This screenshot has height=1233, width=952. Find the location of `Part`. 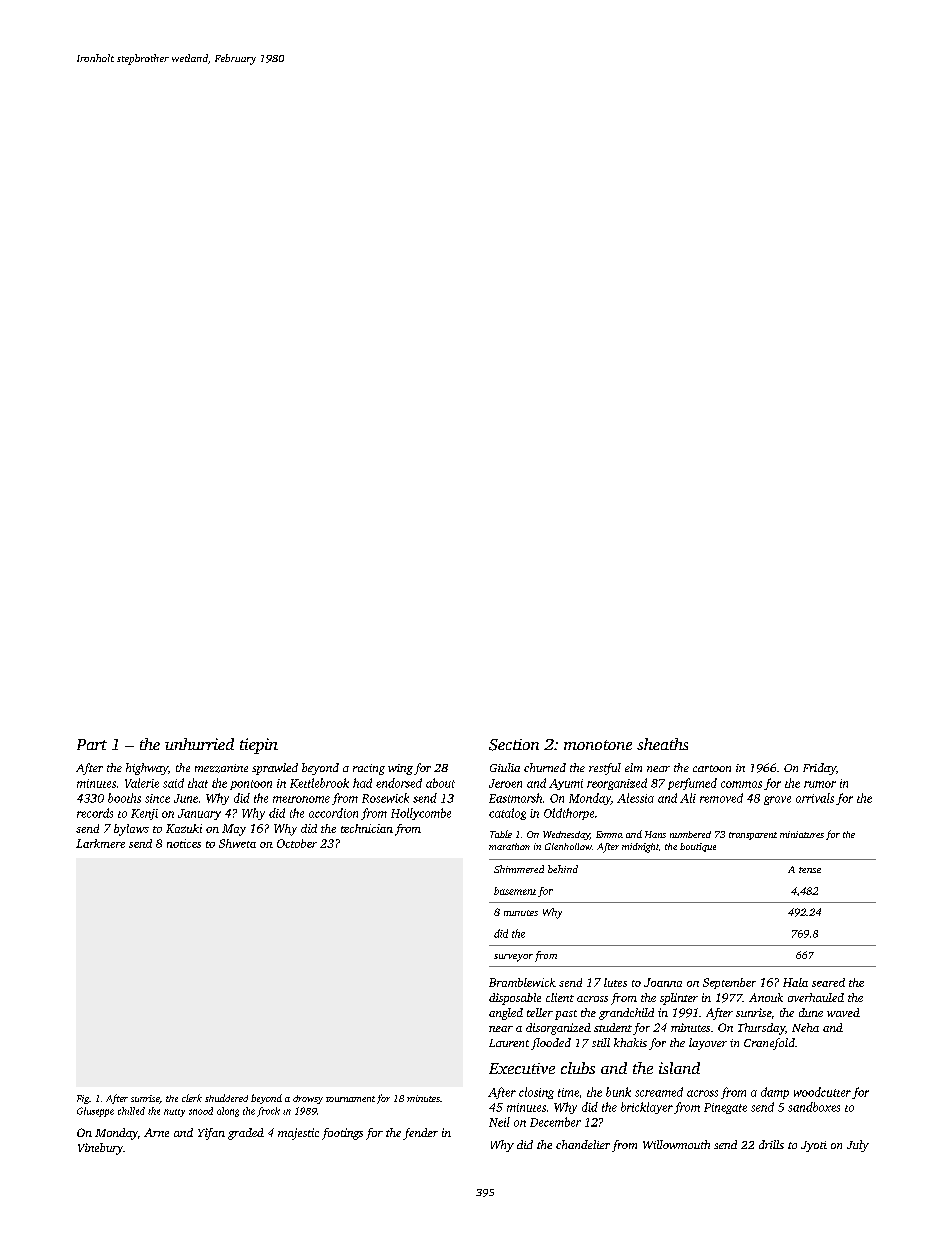

Part is located at coordinates (92, 744).
